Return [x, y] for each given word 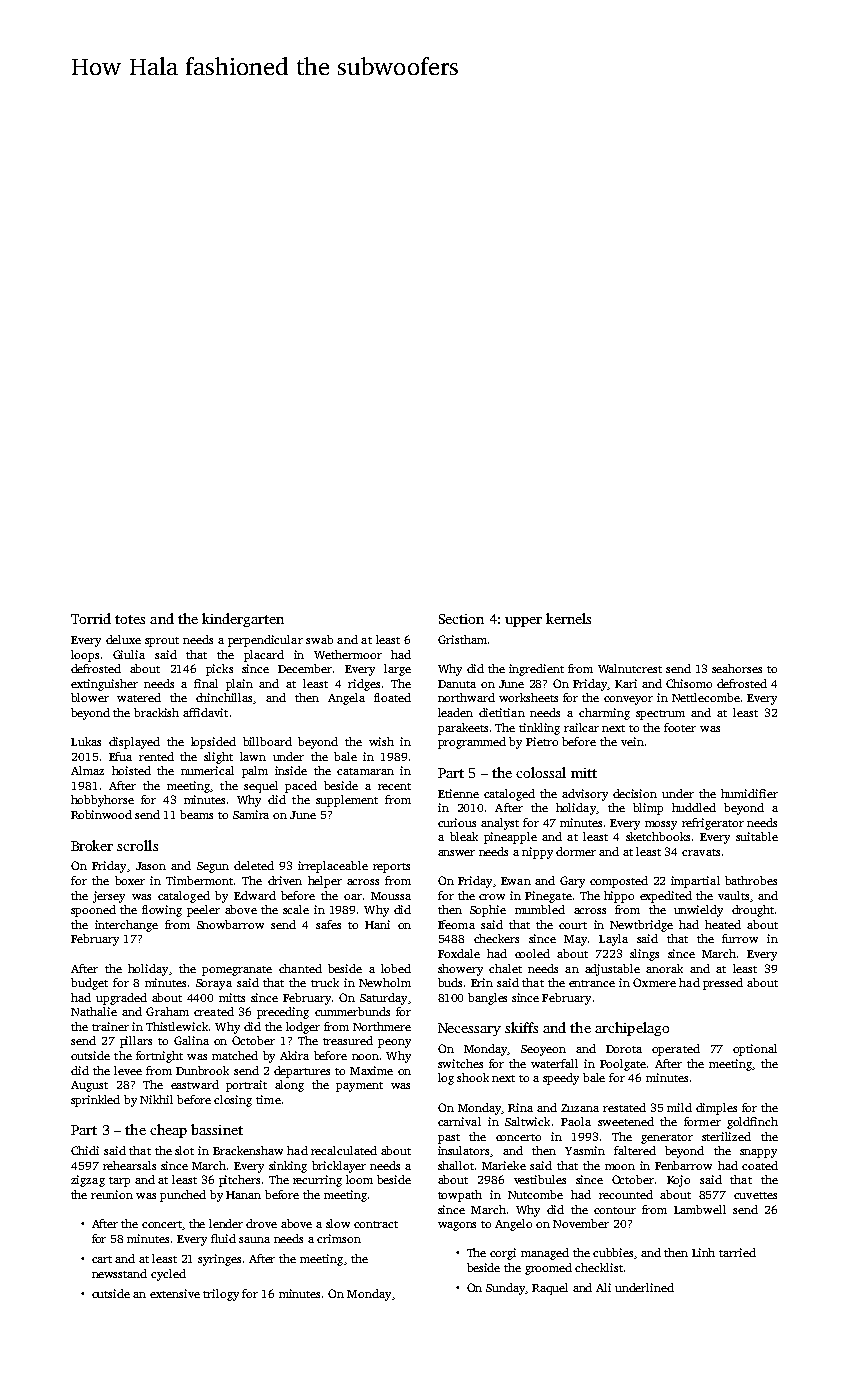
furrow [740, 938]
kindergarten [243, 620]
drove [261, 1223]
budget [89, 984]
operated [676, 1050]
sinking [288, 1167]
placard [264, 656]
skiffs [521, 1027]
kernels [568, 618]
